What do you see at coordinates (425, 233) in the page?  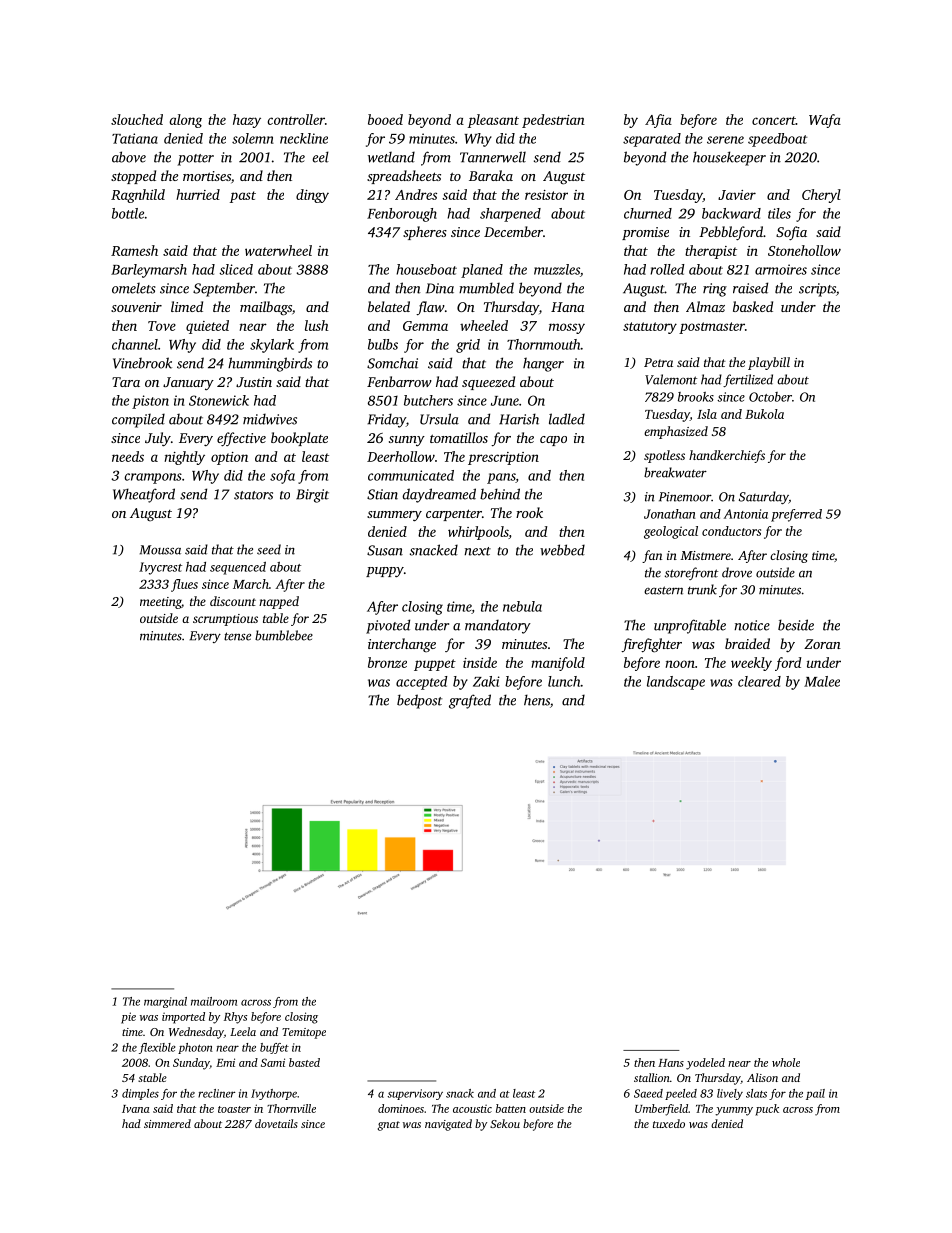 I see `spheres` at bounding box center [425, 233].
